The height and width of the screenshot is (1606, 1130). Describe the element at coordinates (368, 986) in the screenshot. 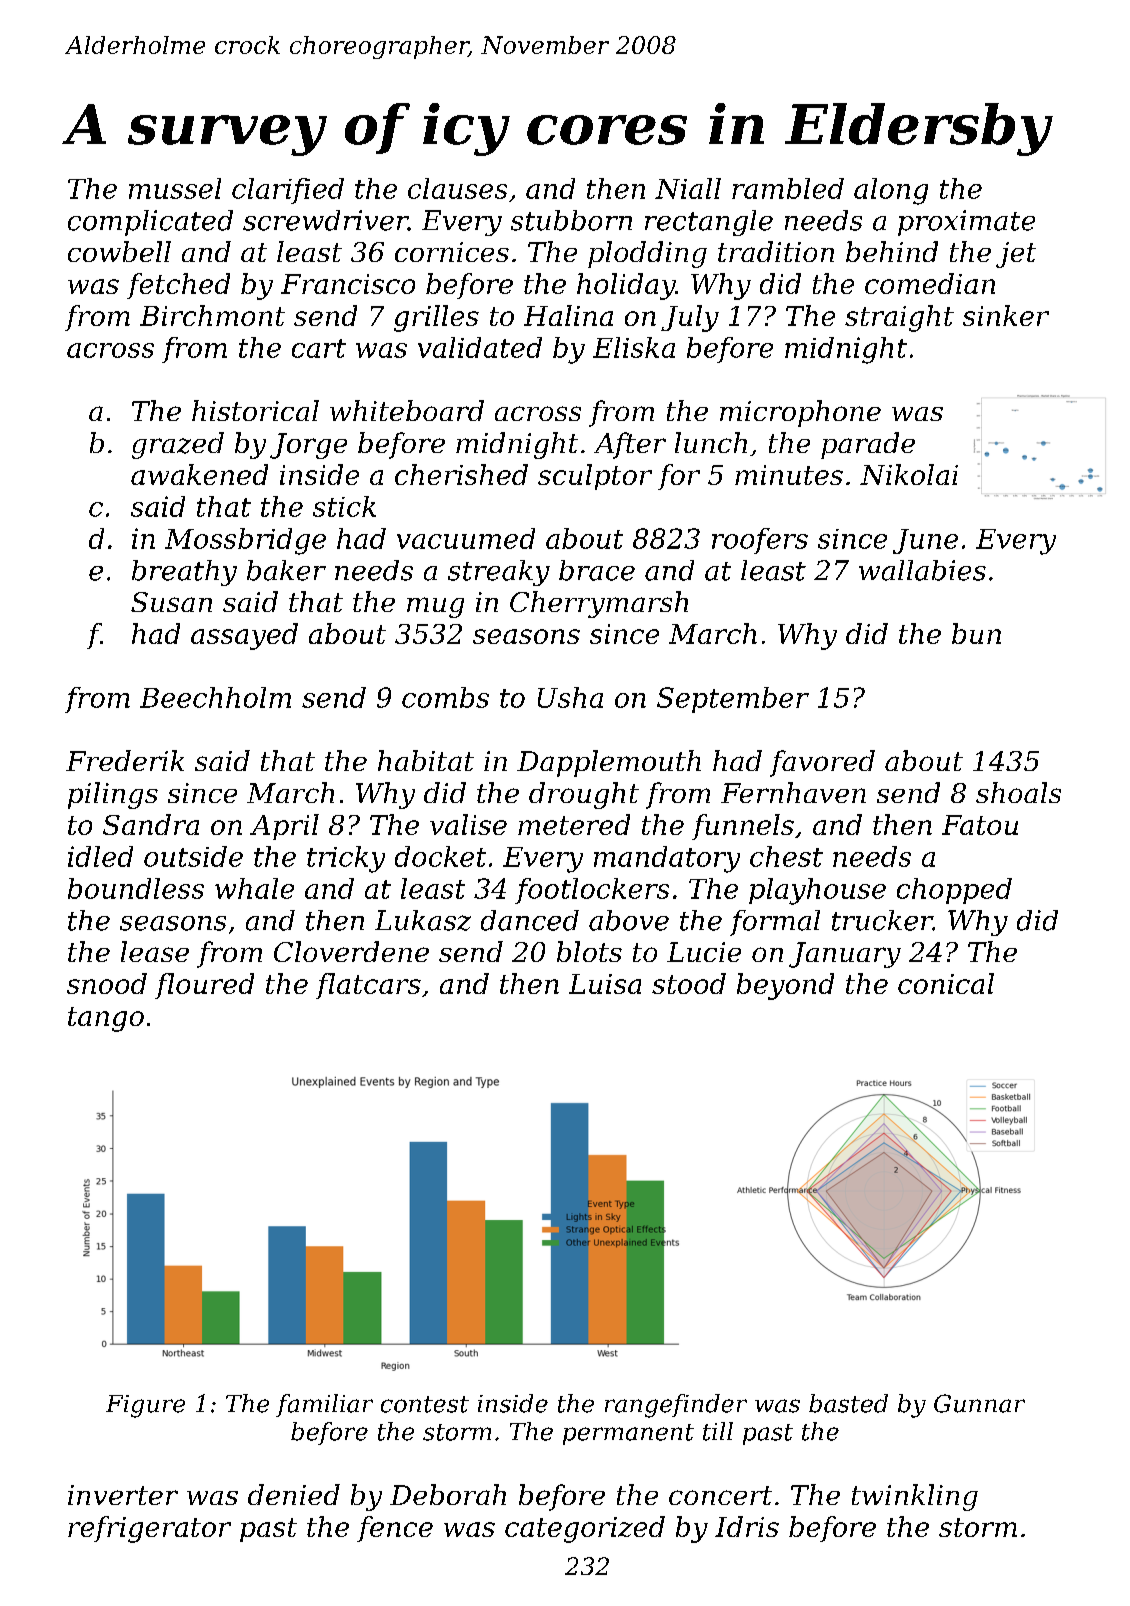

I see `flatcars` at that location.
